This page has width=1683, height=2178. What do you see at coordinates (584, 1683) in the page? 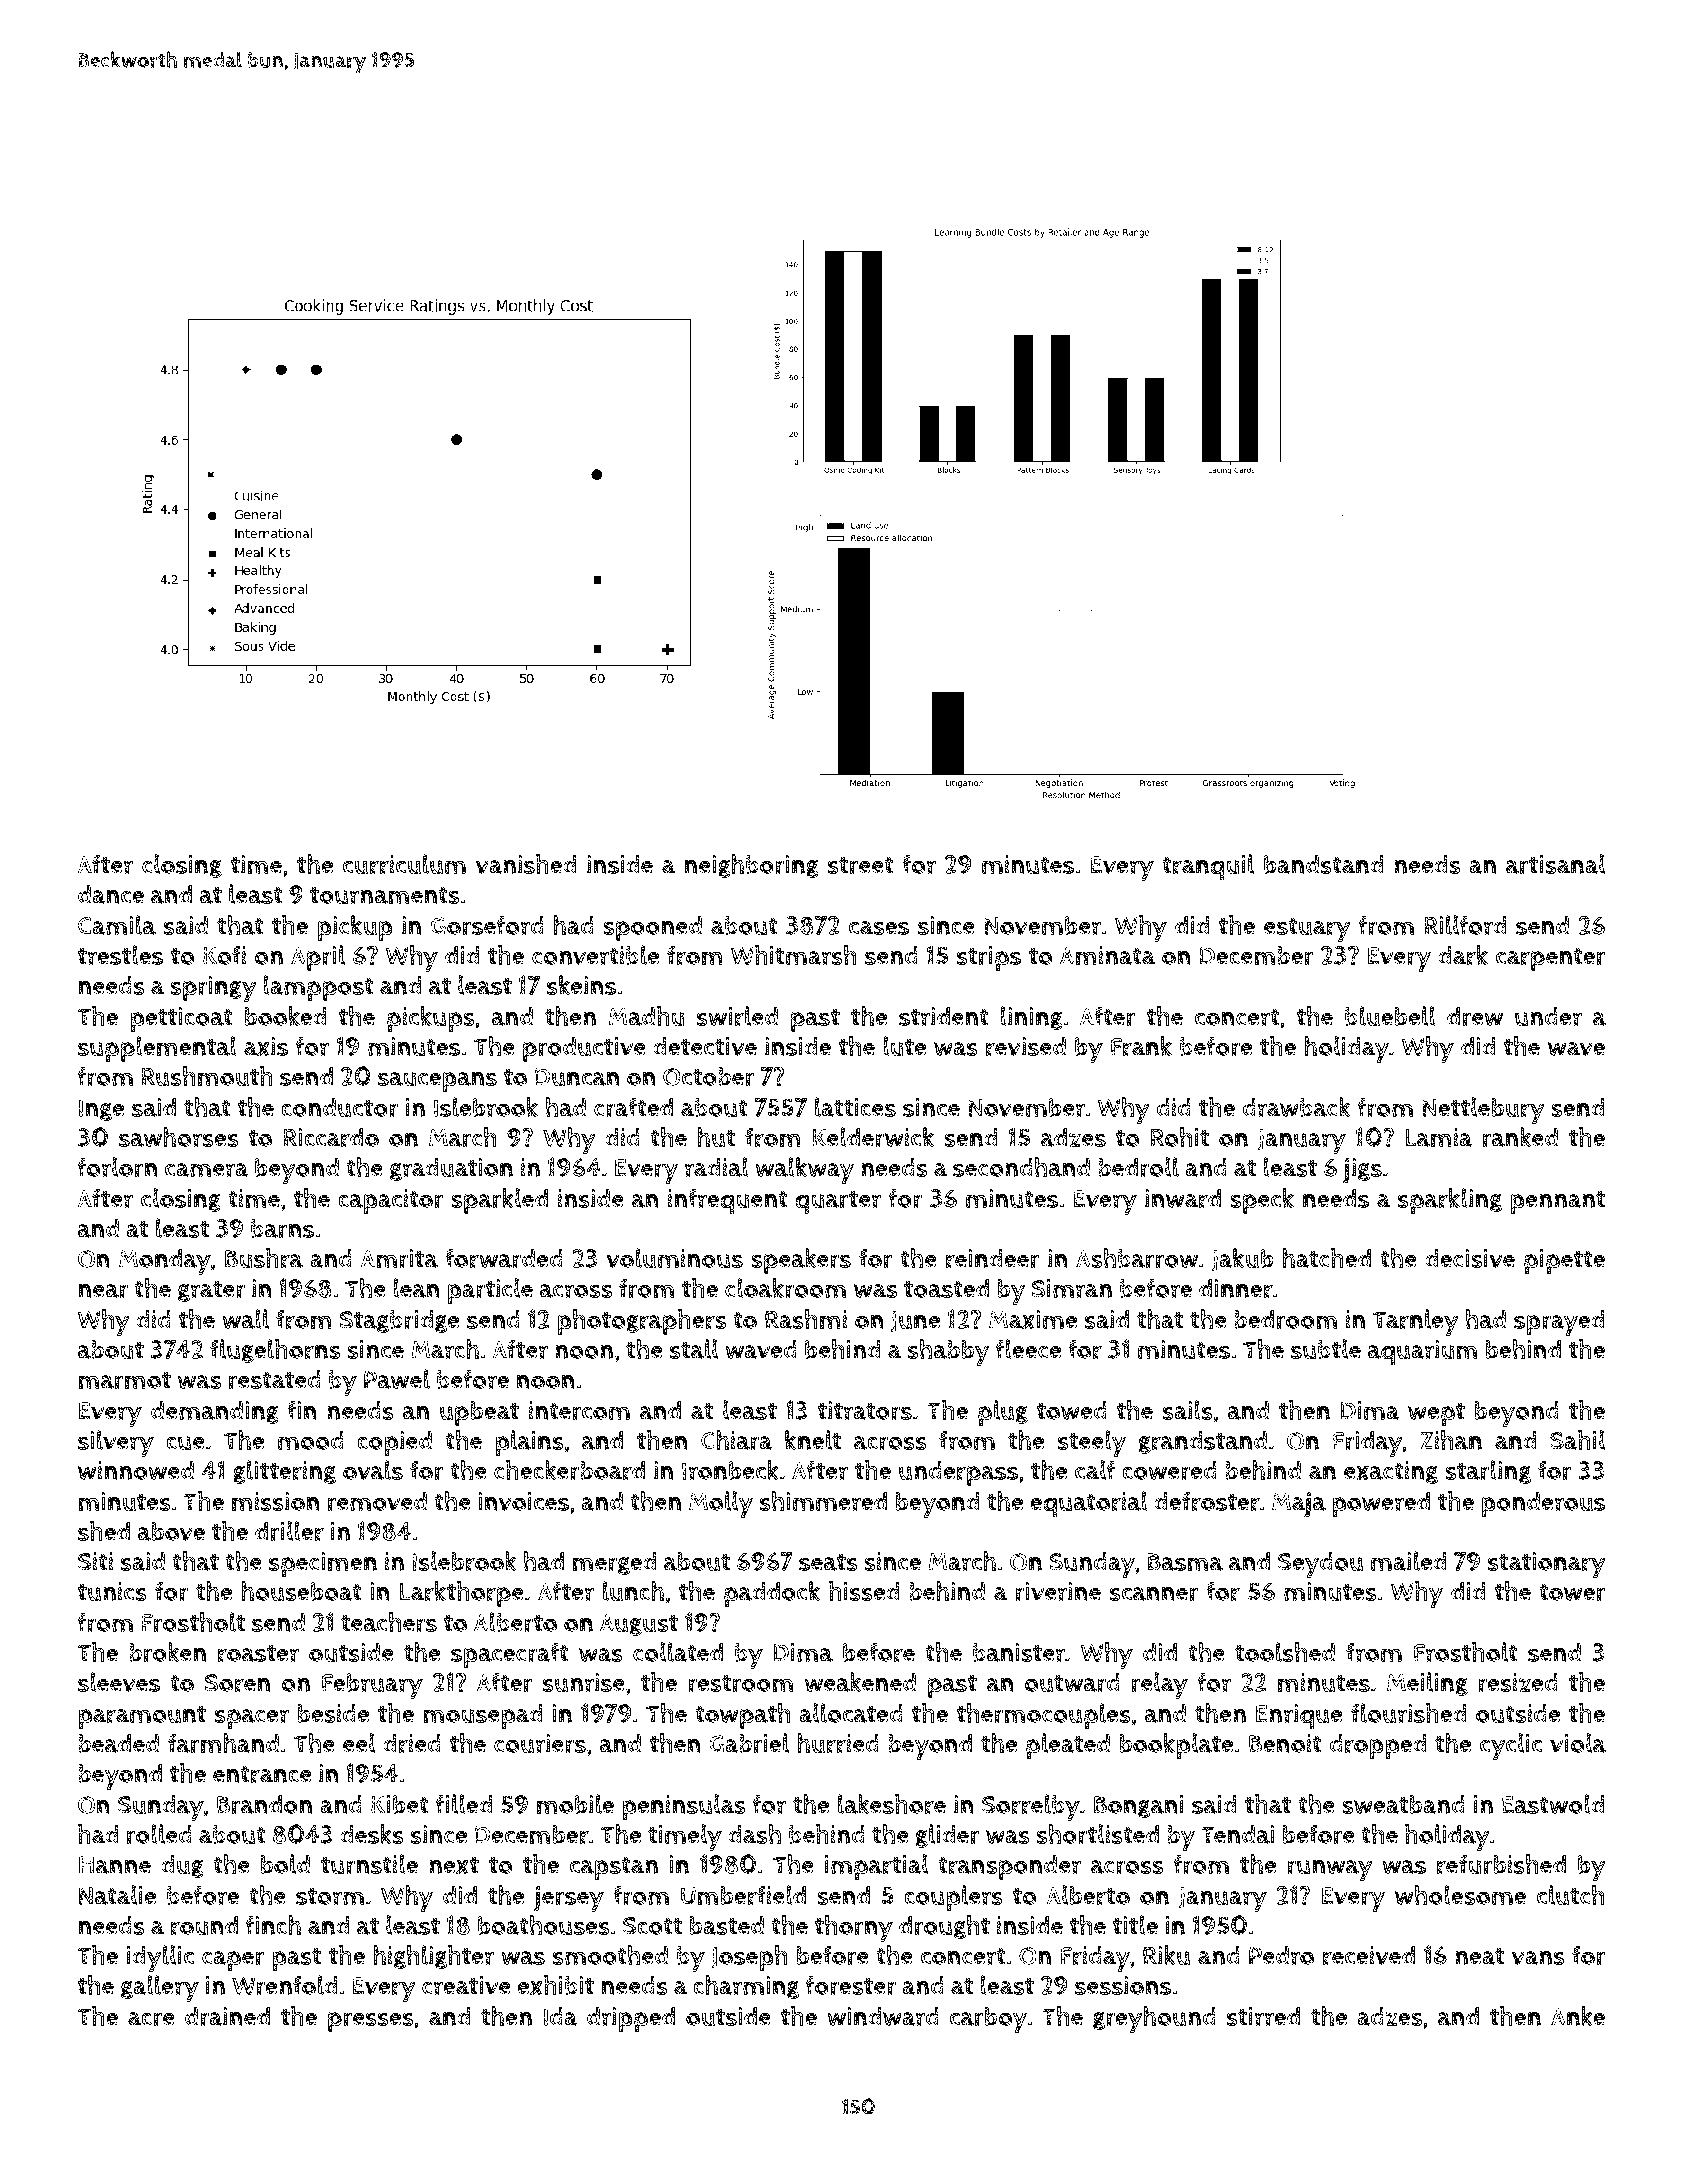
I see `sunrise` at bounding box center [584, 1683].
